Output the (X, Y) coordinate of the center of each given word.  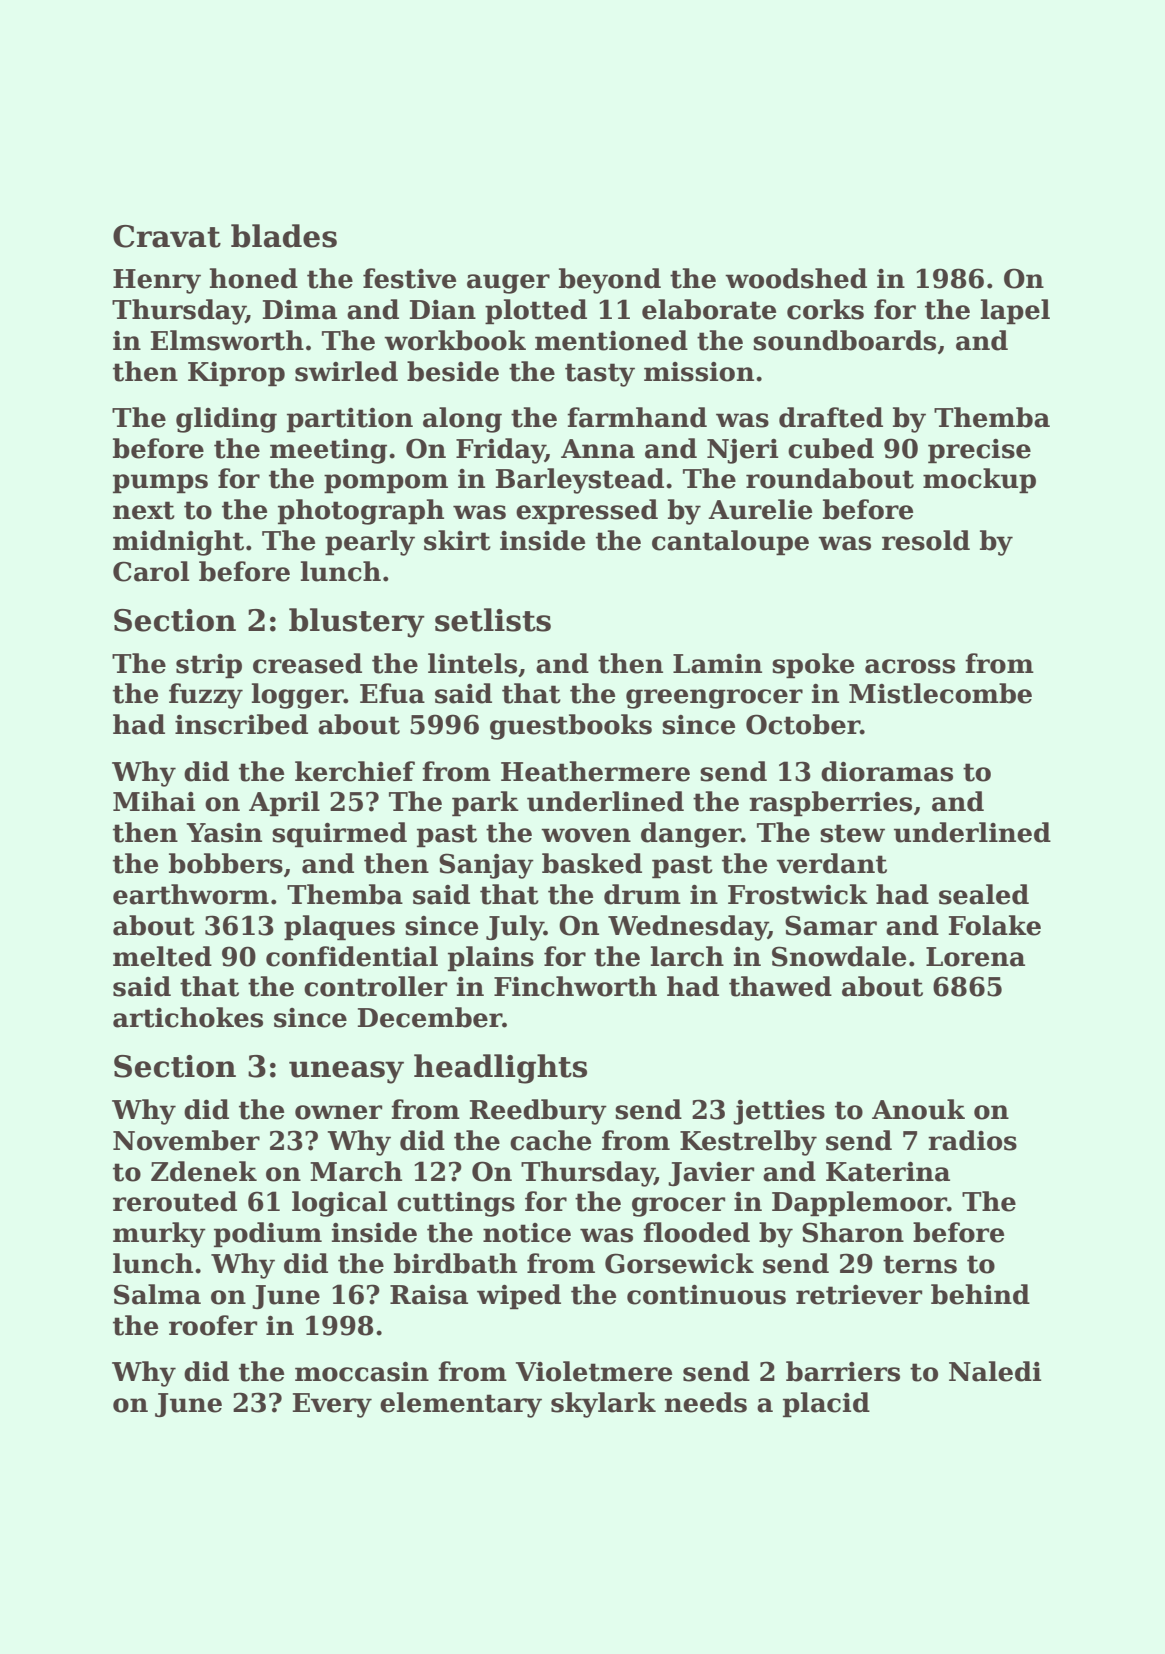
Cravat (167, 236)
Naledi (995, 1371)
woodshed (796, 278)
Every (332, 1405)
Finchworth (575, 986)
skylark (603, 1405)
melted (162, 956)
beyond (610, 281)
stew (852, 833)
